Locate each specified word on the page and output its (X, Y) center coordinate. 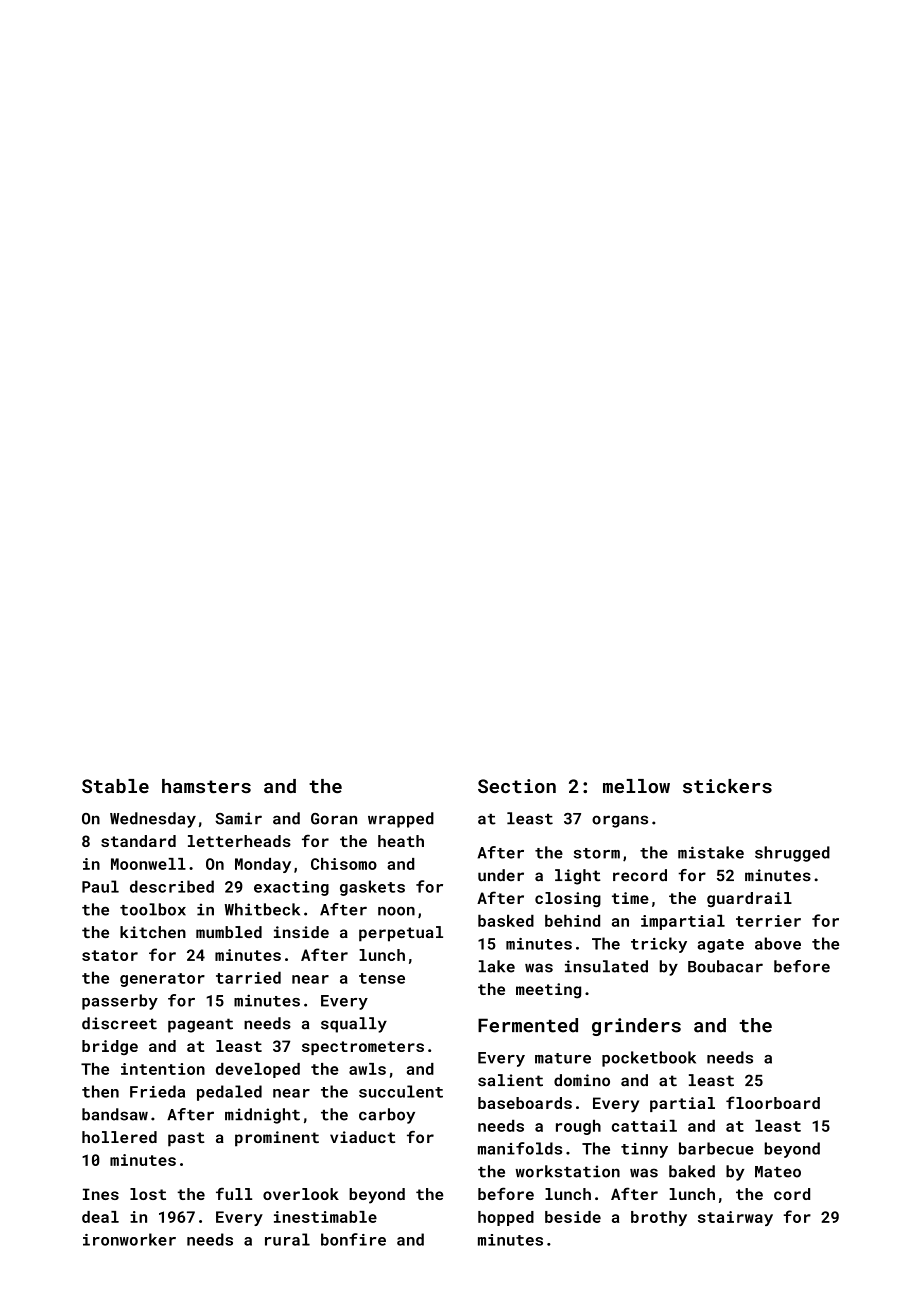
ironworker (129, 1239)
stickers (727, 786)
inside (301, 932)
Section (517, 786)
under (501, 875)
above (778, 943)
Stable (115, 786)
